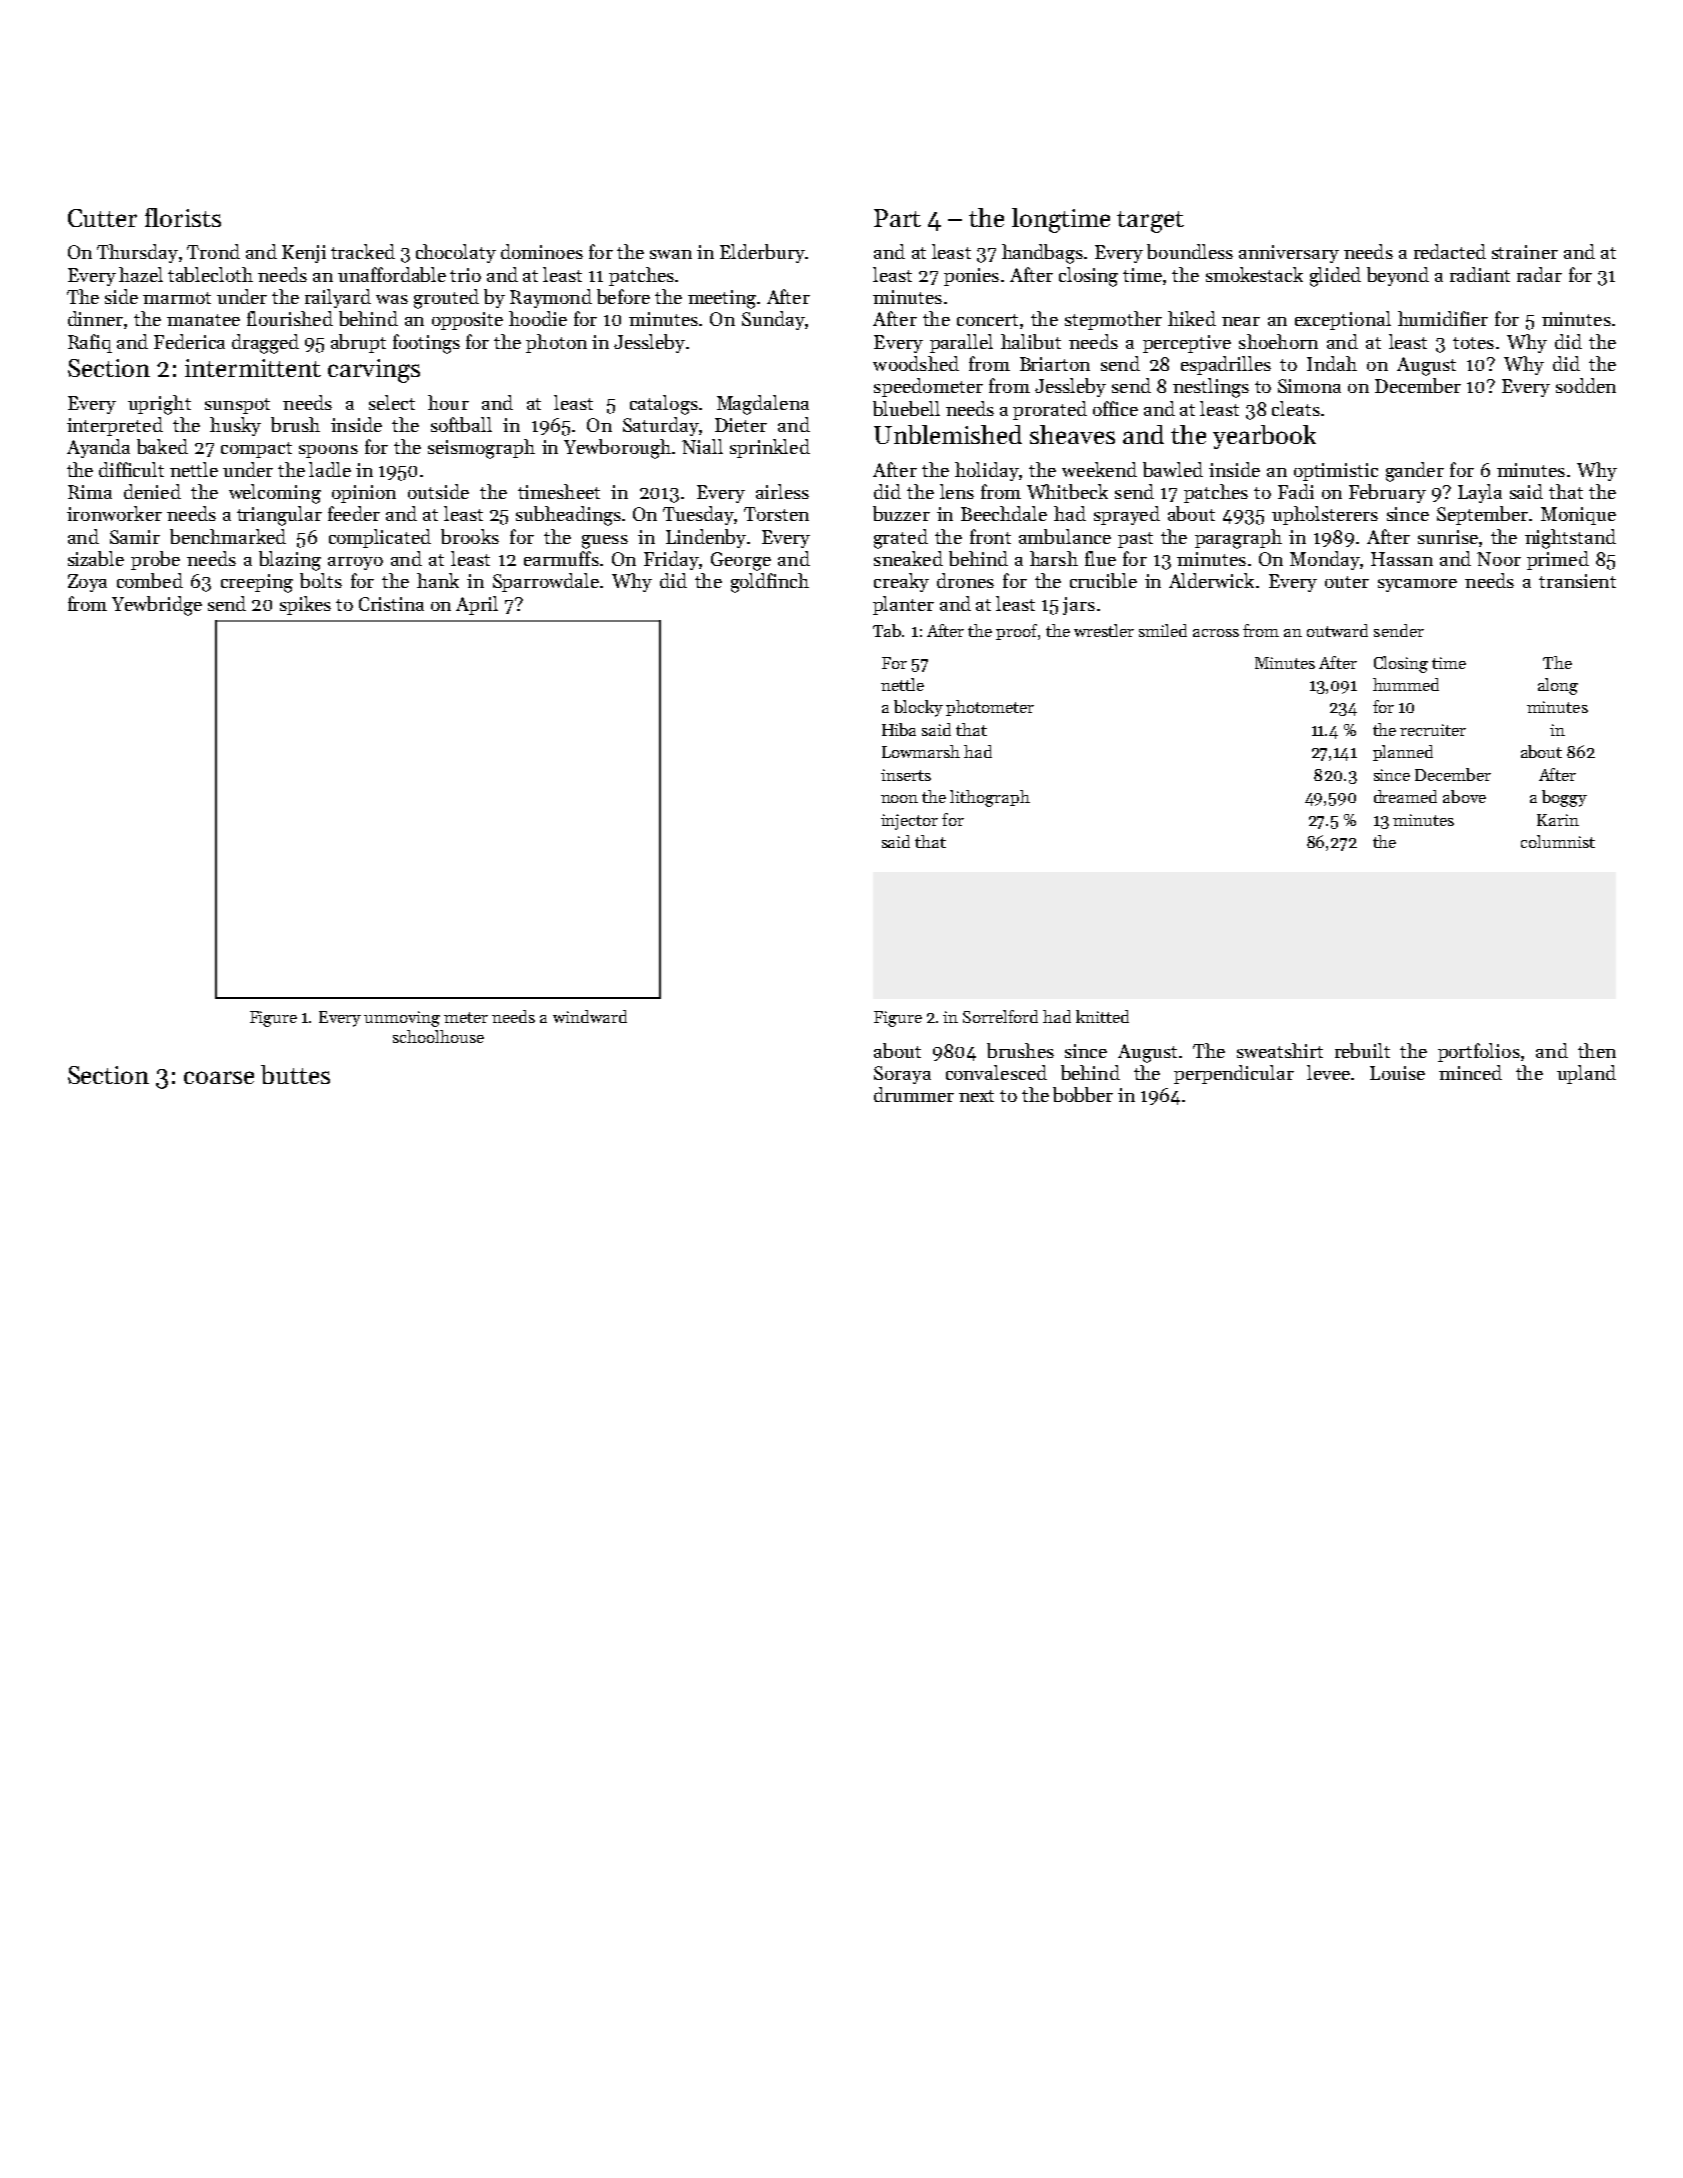 The height and width of the screenshot is (2178, 1683). Describe the element at coordinates (1558, 686) in the screenshot. I see `along` at that location.
